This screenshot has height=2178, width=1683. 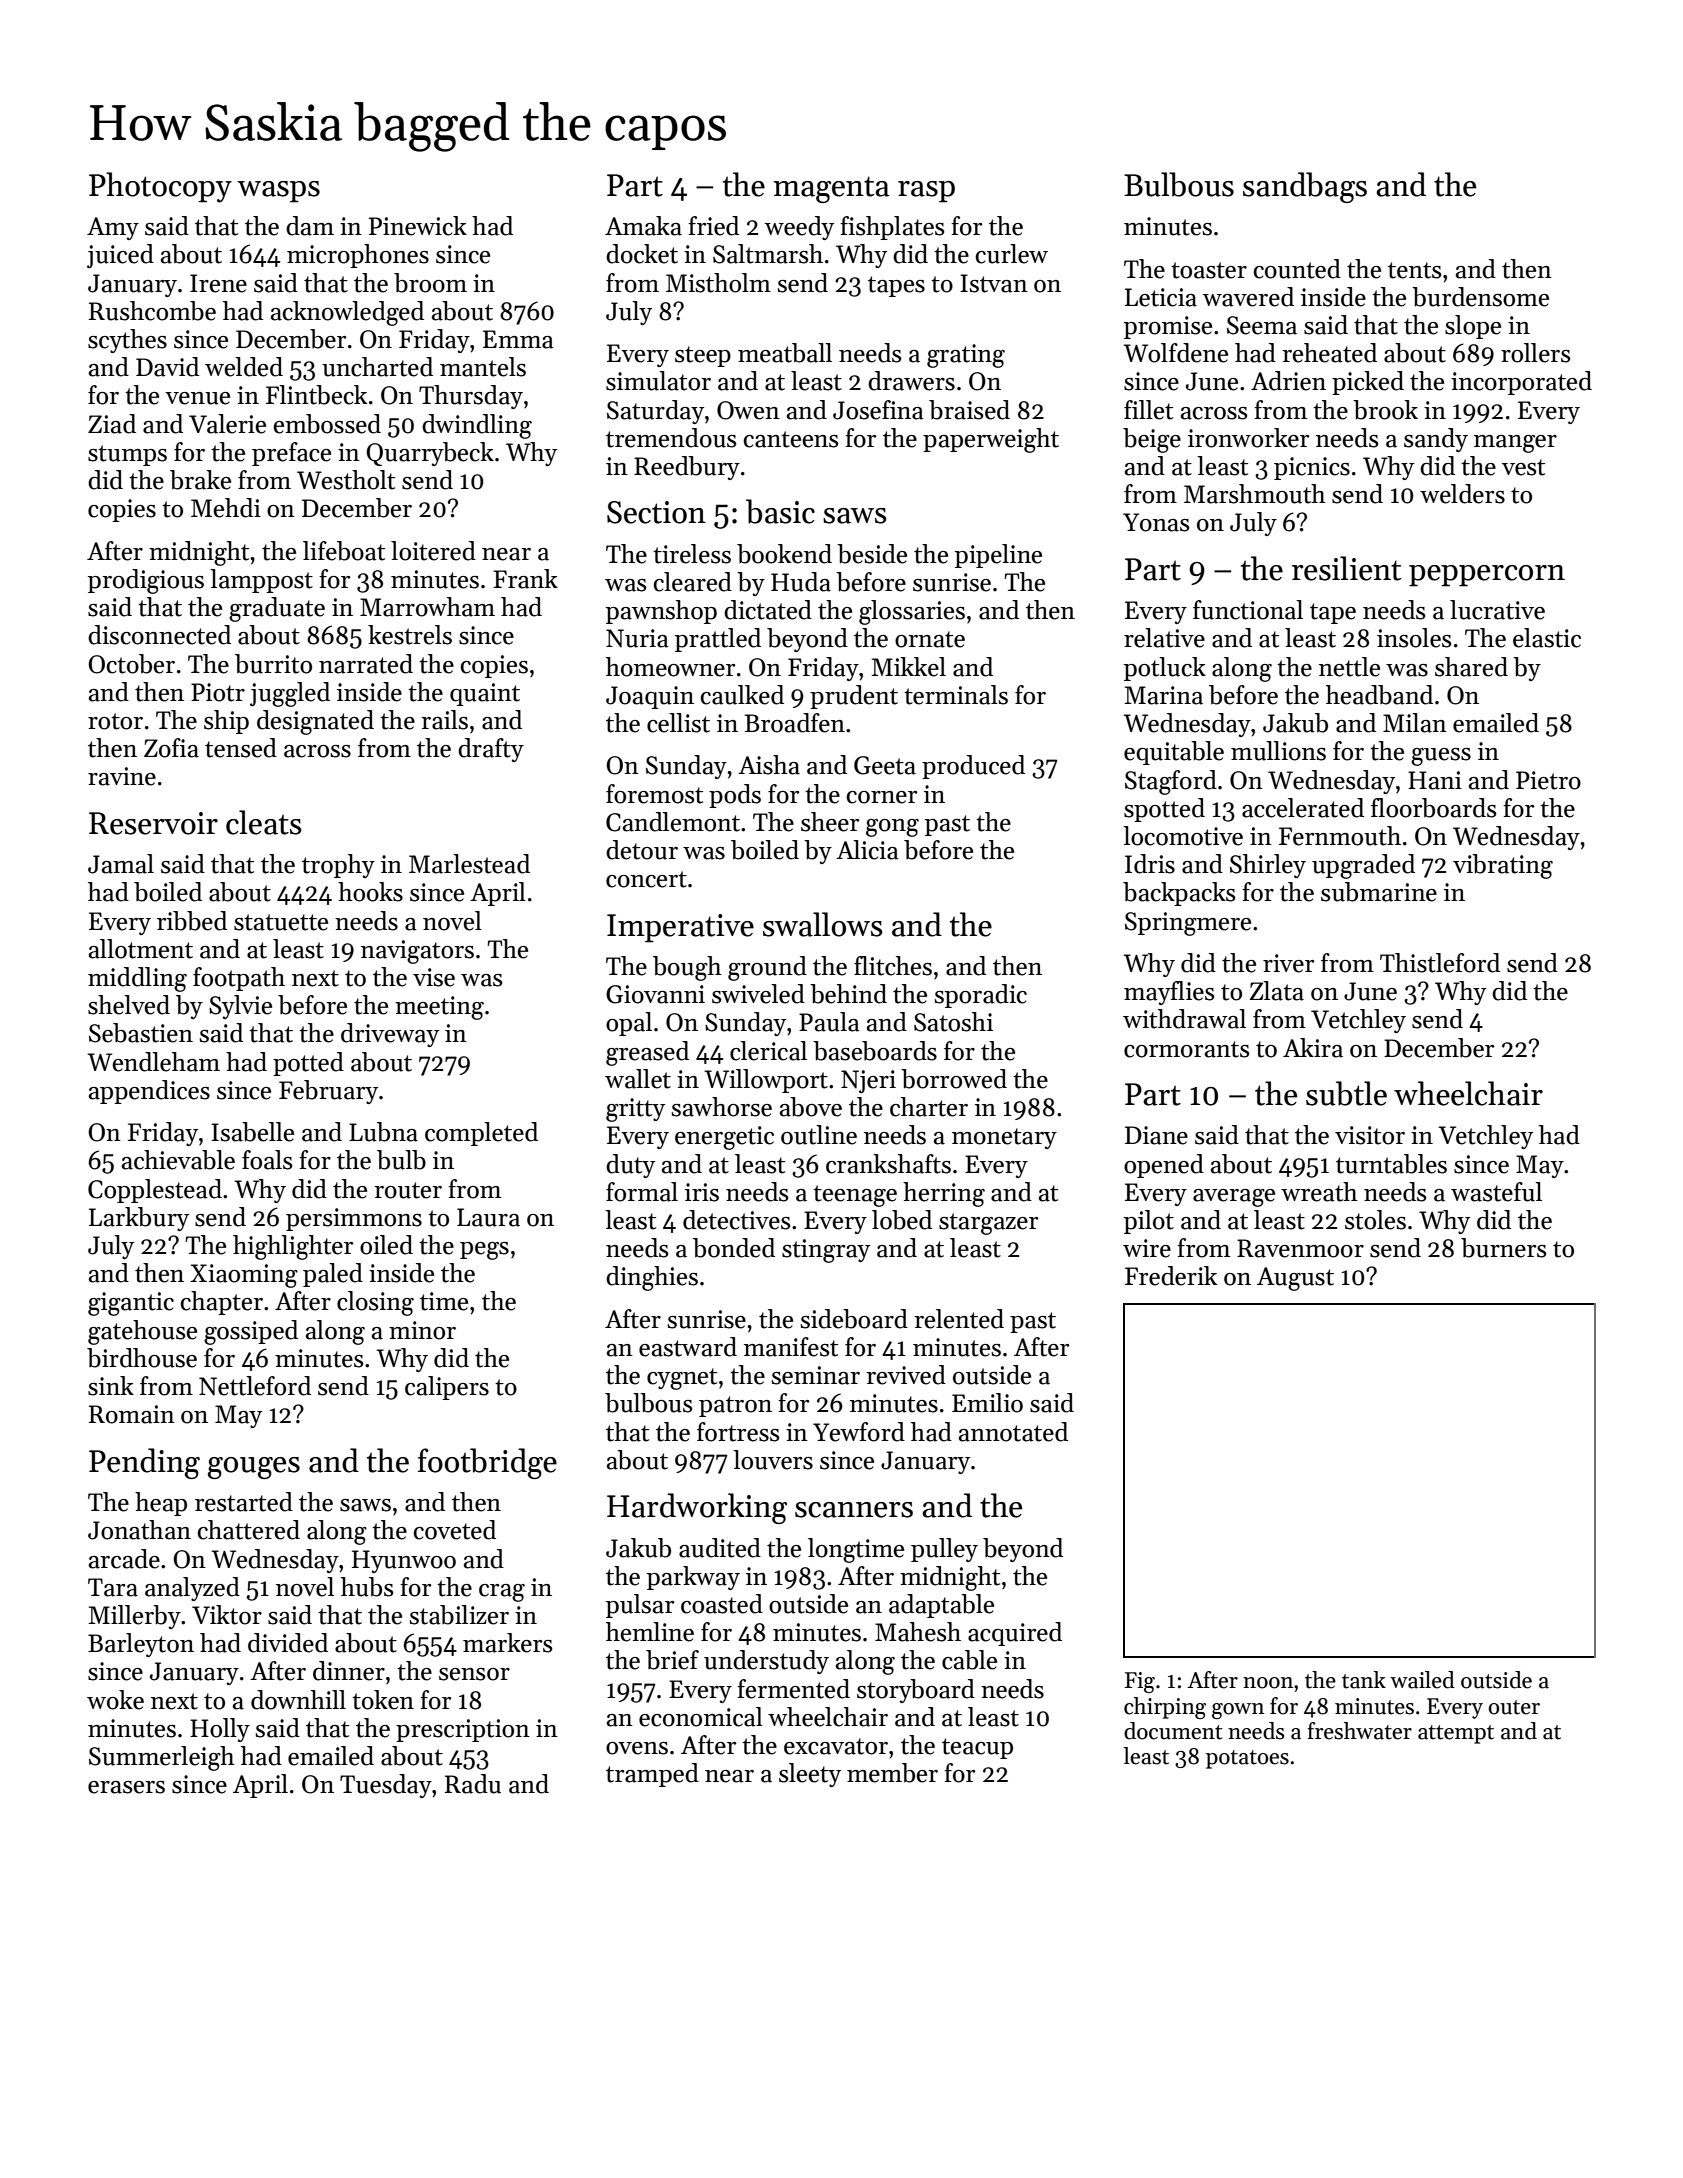 What do you see at coordinates (149, 1092) in the screenshot?
I see `appendices` at bounding box center [149, 1092].
